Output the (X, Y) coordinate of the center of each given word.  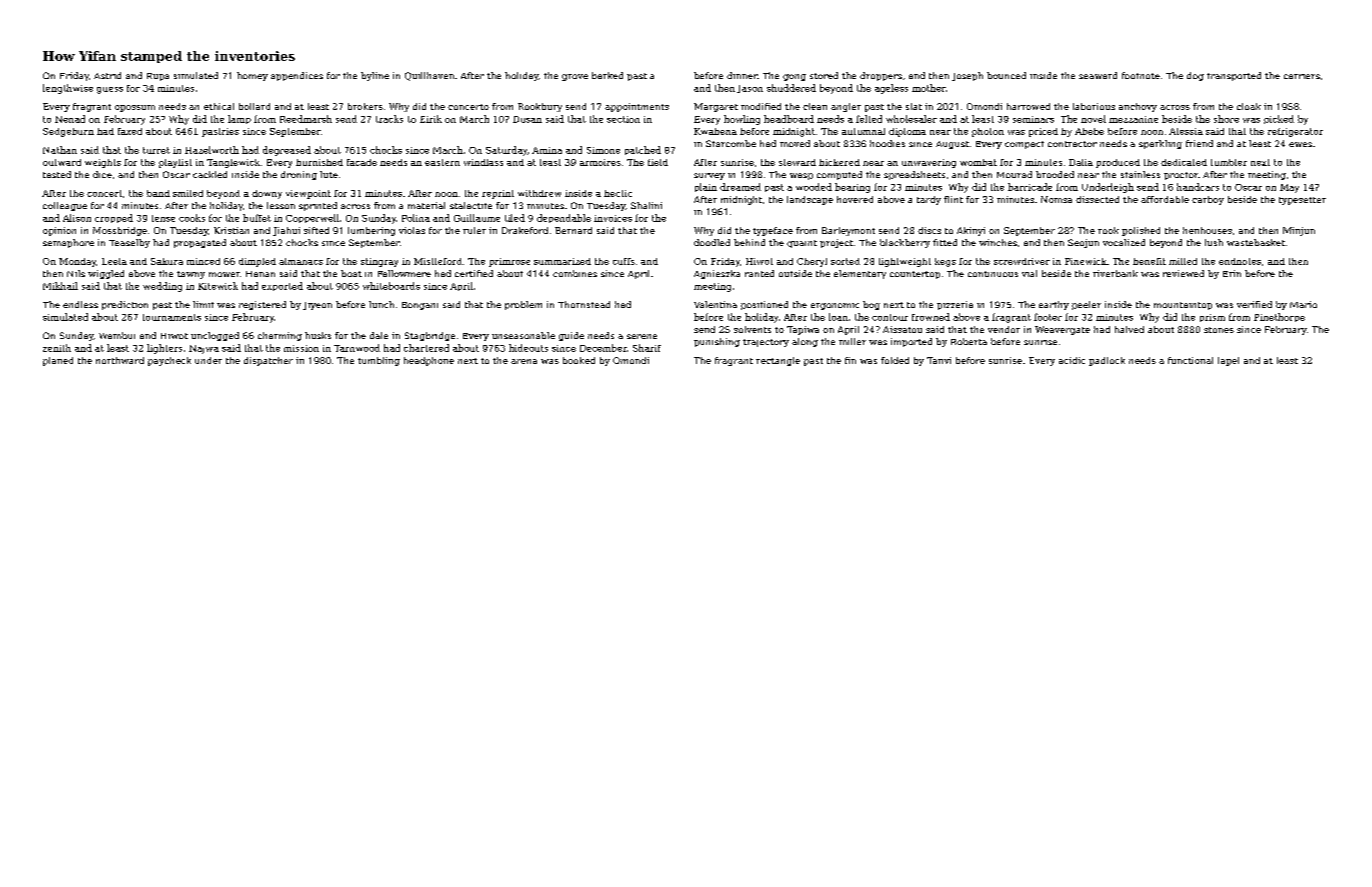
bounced (1006, 75)
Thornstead (584, 304)
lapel (1228, 361)
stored (824, 75)
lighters (164, 349)
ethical (219, 106)
